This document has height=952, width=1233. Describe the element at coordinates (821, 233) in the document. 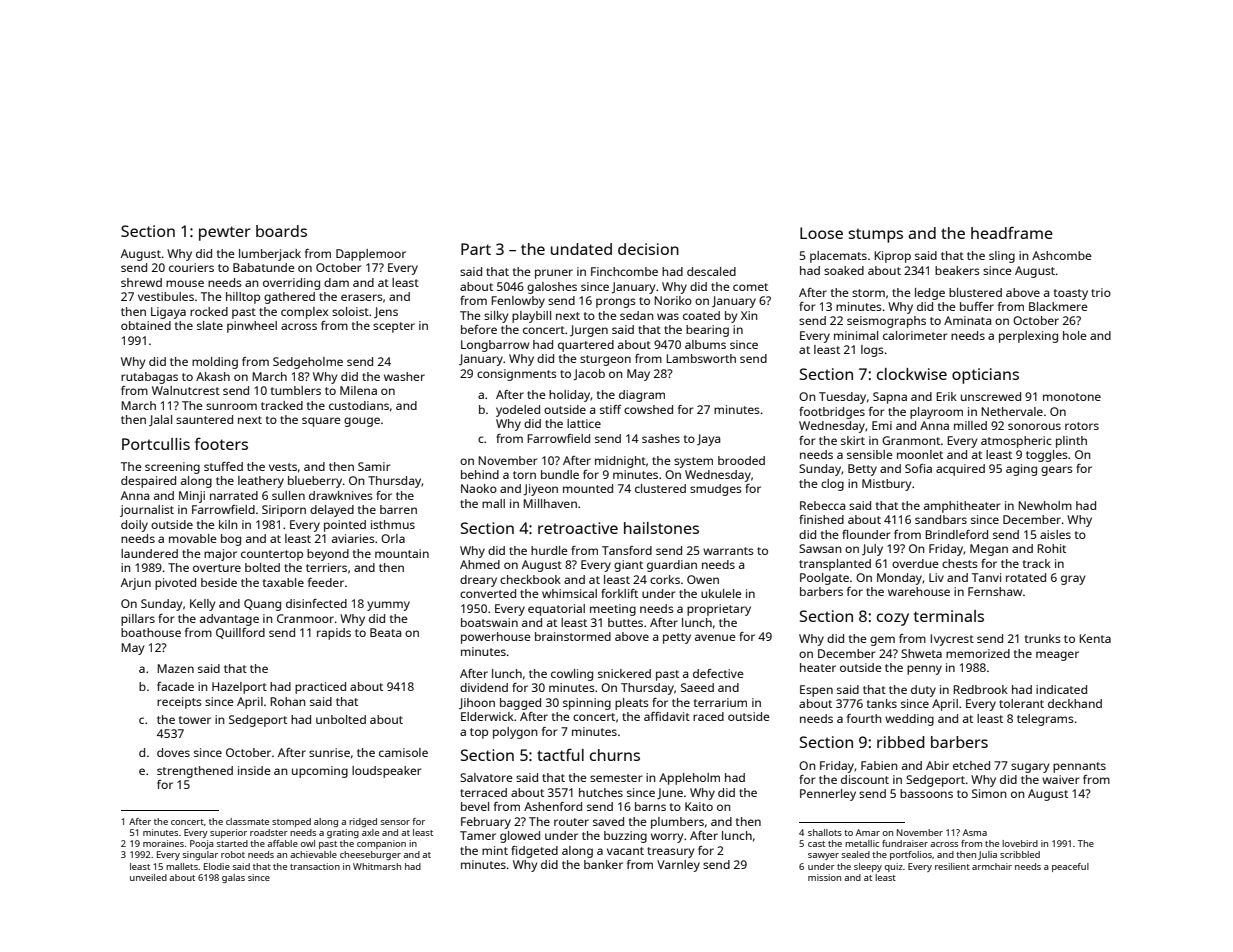

I see `Loose` at that location.
